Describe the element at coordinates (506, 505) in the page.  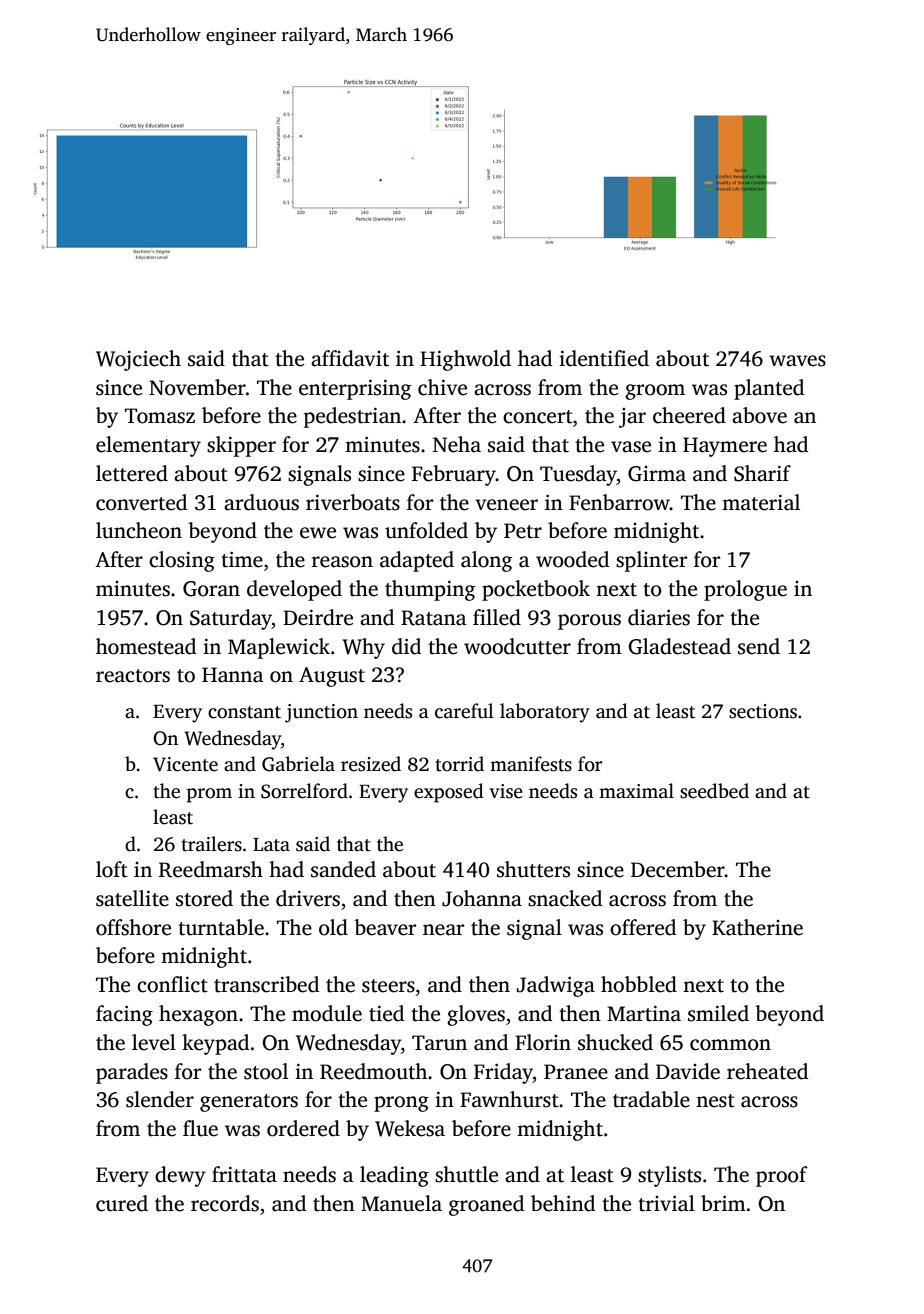
I see `veneer` at that location.
